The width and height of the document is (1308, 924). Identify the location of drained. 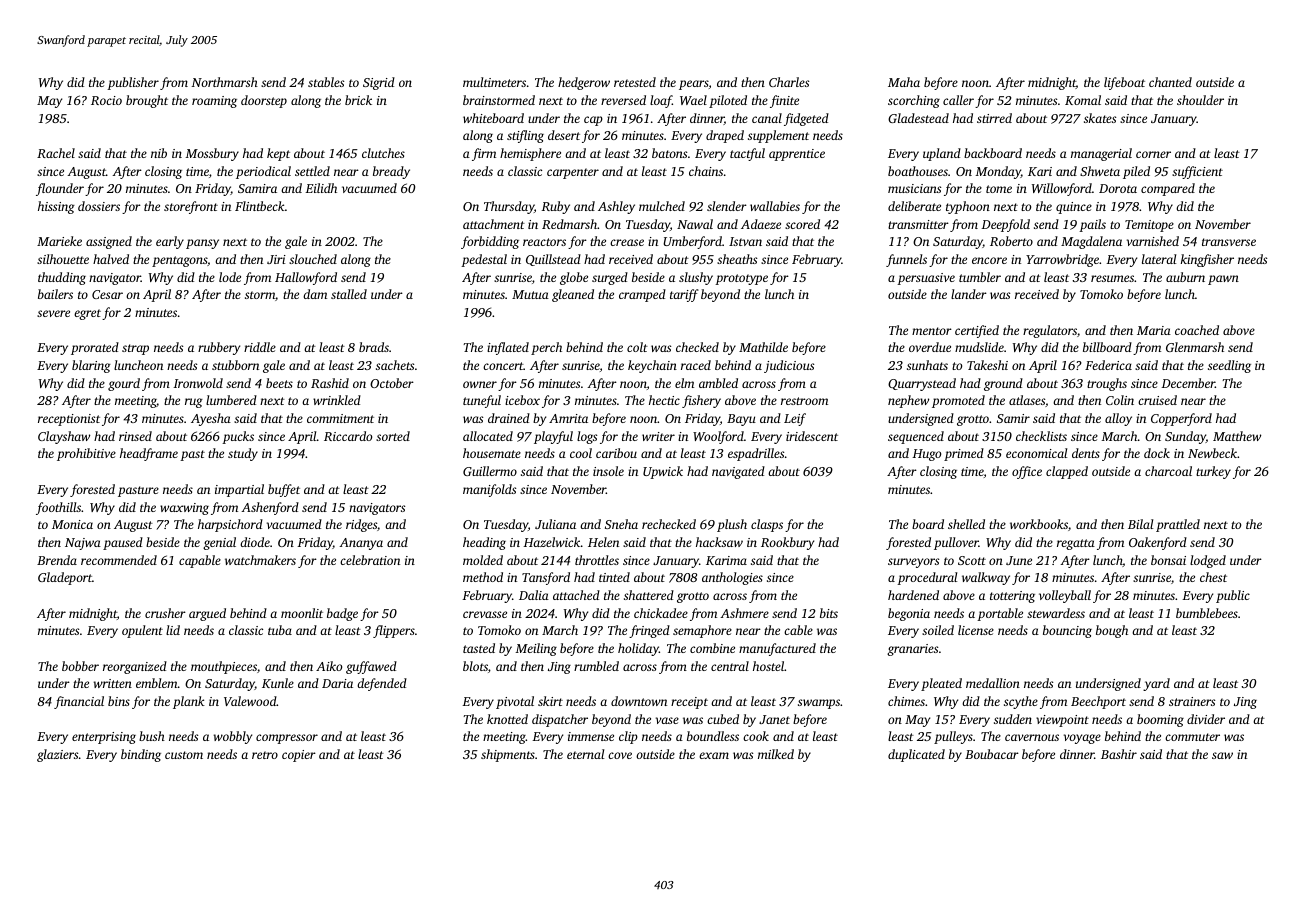
(509, 418).
